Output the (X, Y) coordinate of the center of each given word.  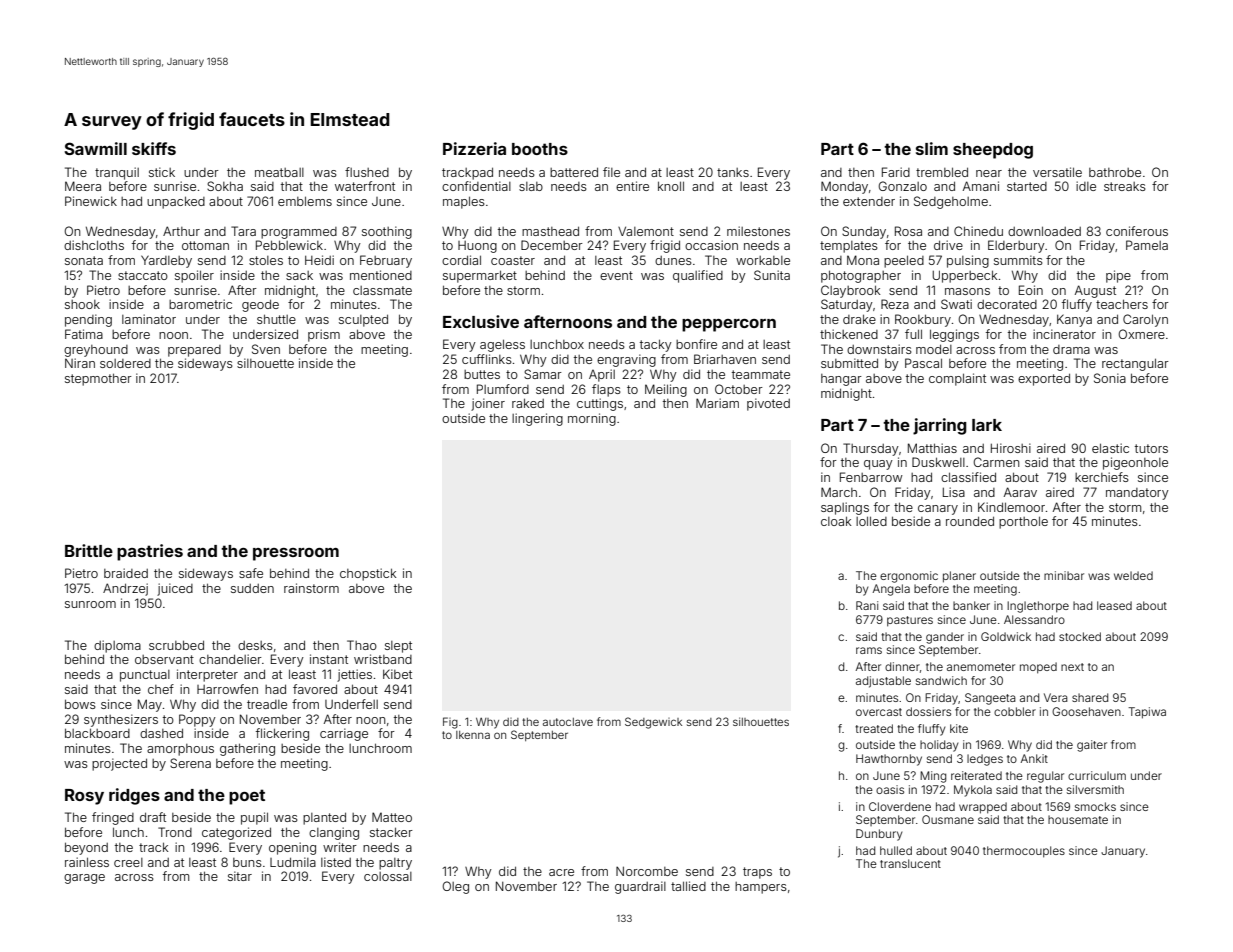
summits (1018, 260)
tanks (733, 172)
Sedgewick (653, 723)
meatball (279, 172)
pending (88, 320)
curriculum (1097, 775)
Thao (362, 645)
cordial (461, 260)
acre (561, 872)
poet (247, 797)
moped (1038, 668)
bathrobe (1115, 172)
